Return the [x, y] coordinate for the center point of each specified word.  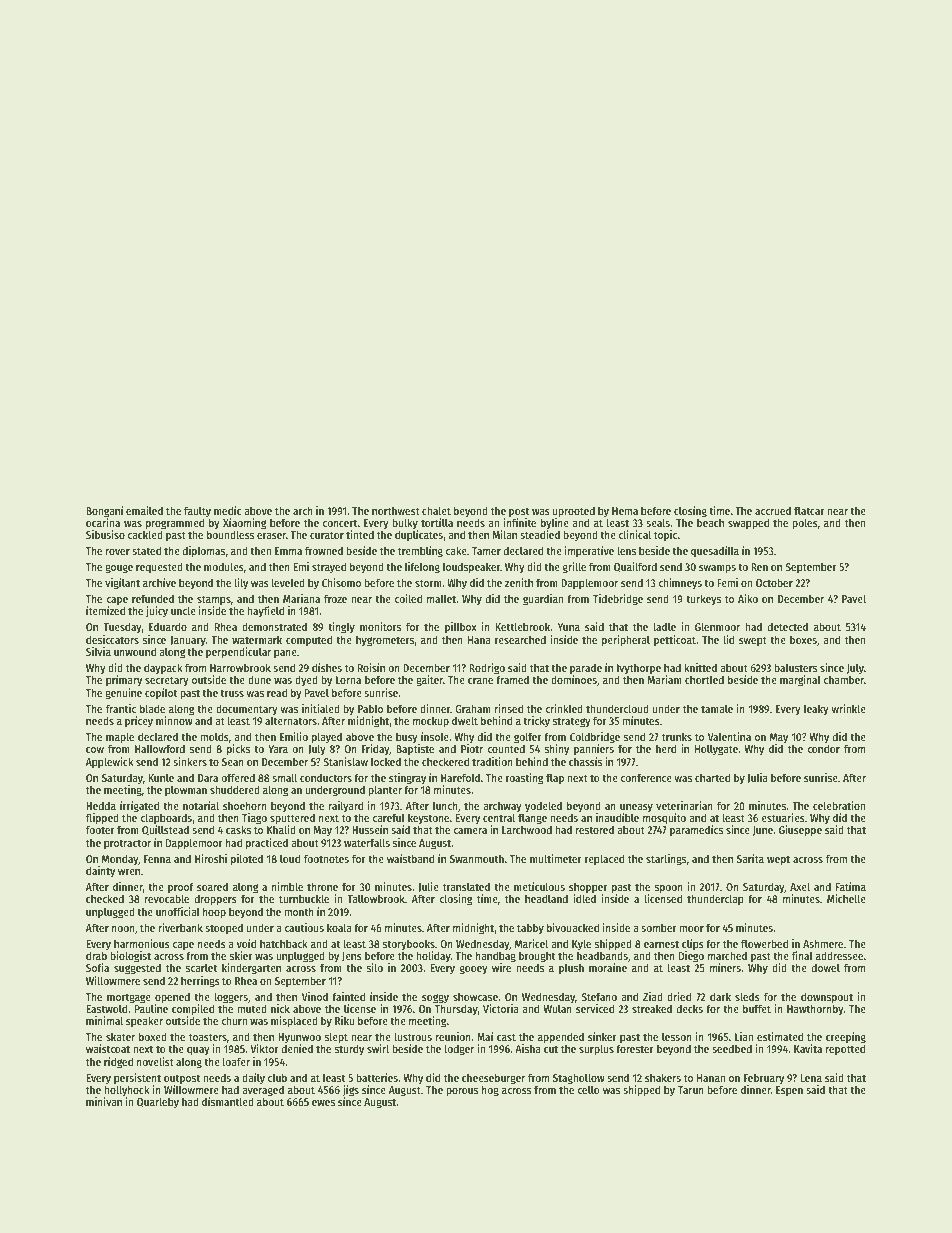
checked [105, 898]
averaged [263, 1091]
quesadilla [715, 552]
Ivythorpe [639, 669]
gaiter [429, 681]
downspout [827, 998]
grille [574, 568]
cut [551, 1049]
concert [340, 523]
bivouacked [573, 927]
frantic [121, 708]
